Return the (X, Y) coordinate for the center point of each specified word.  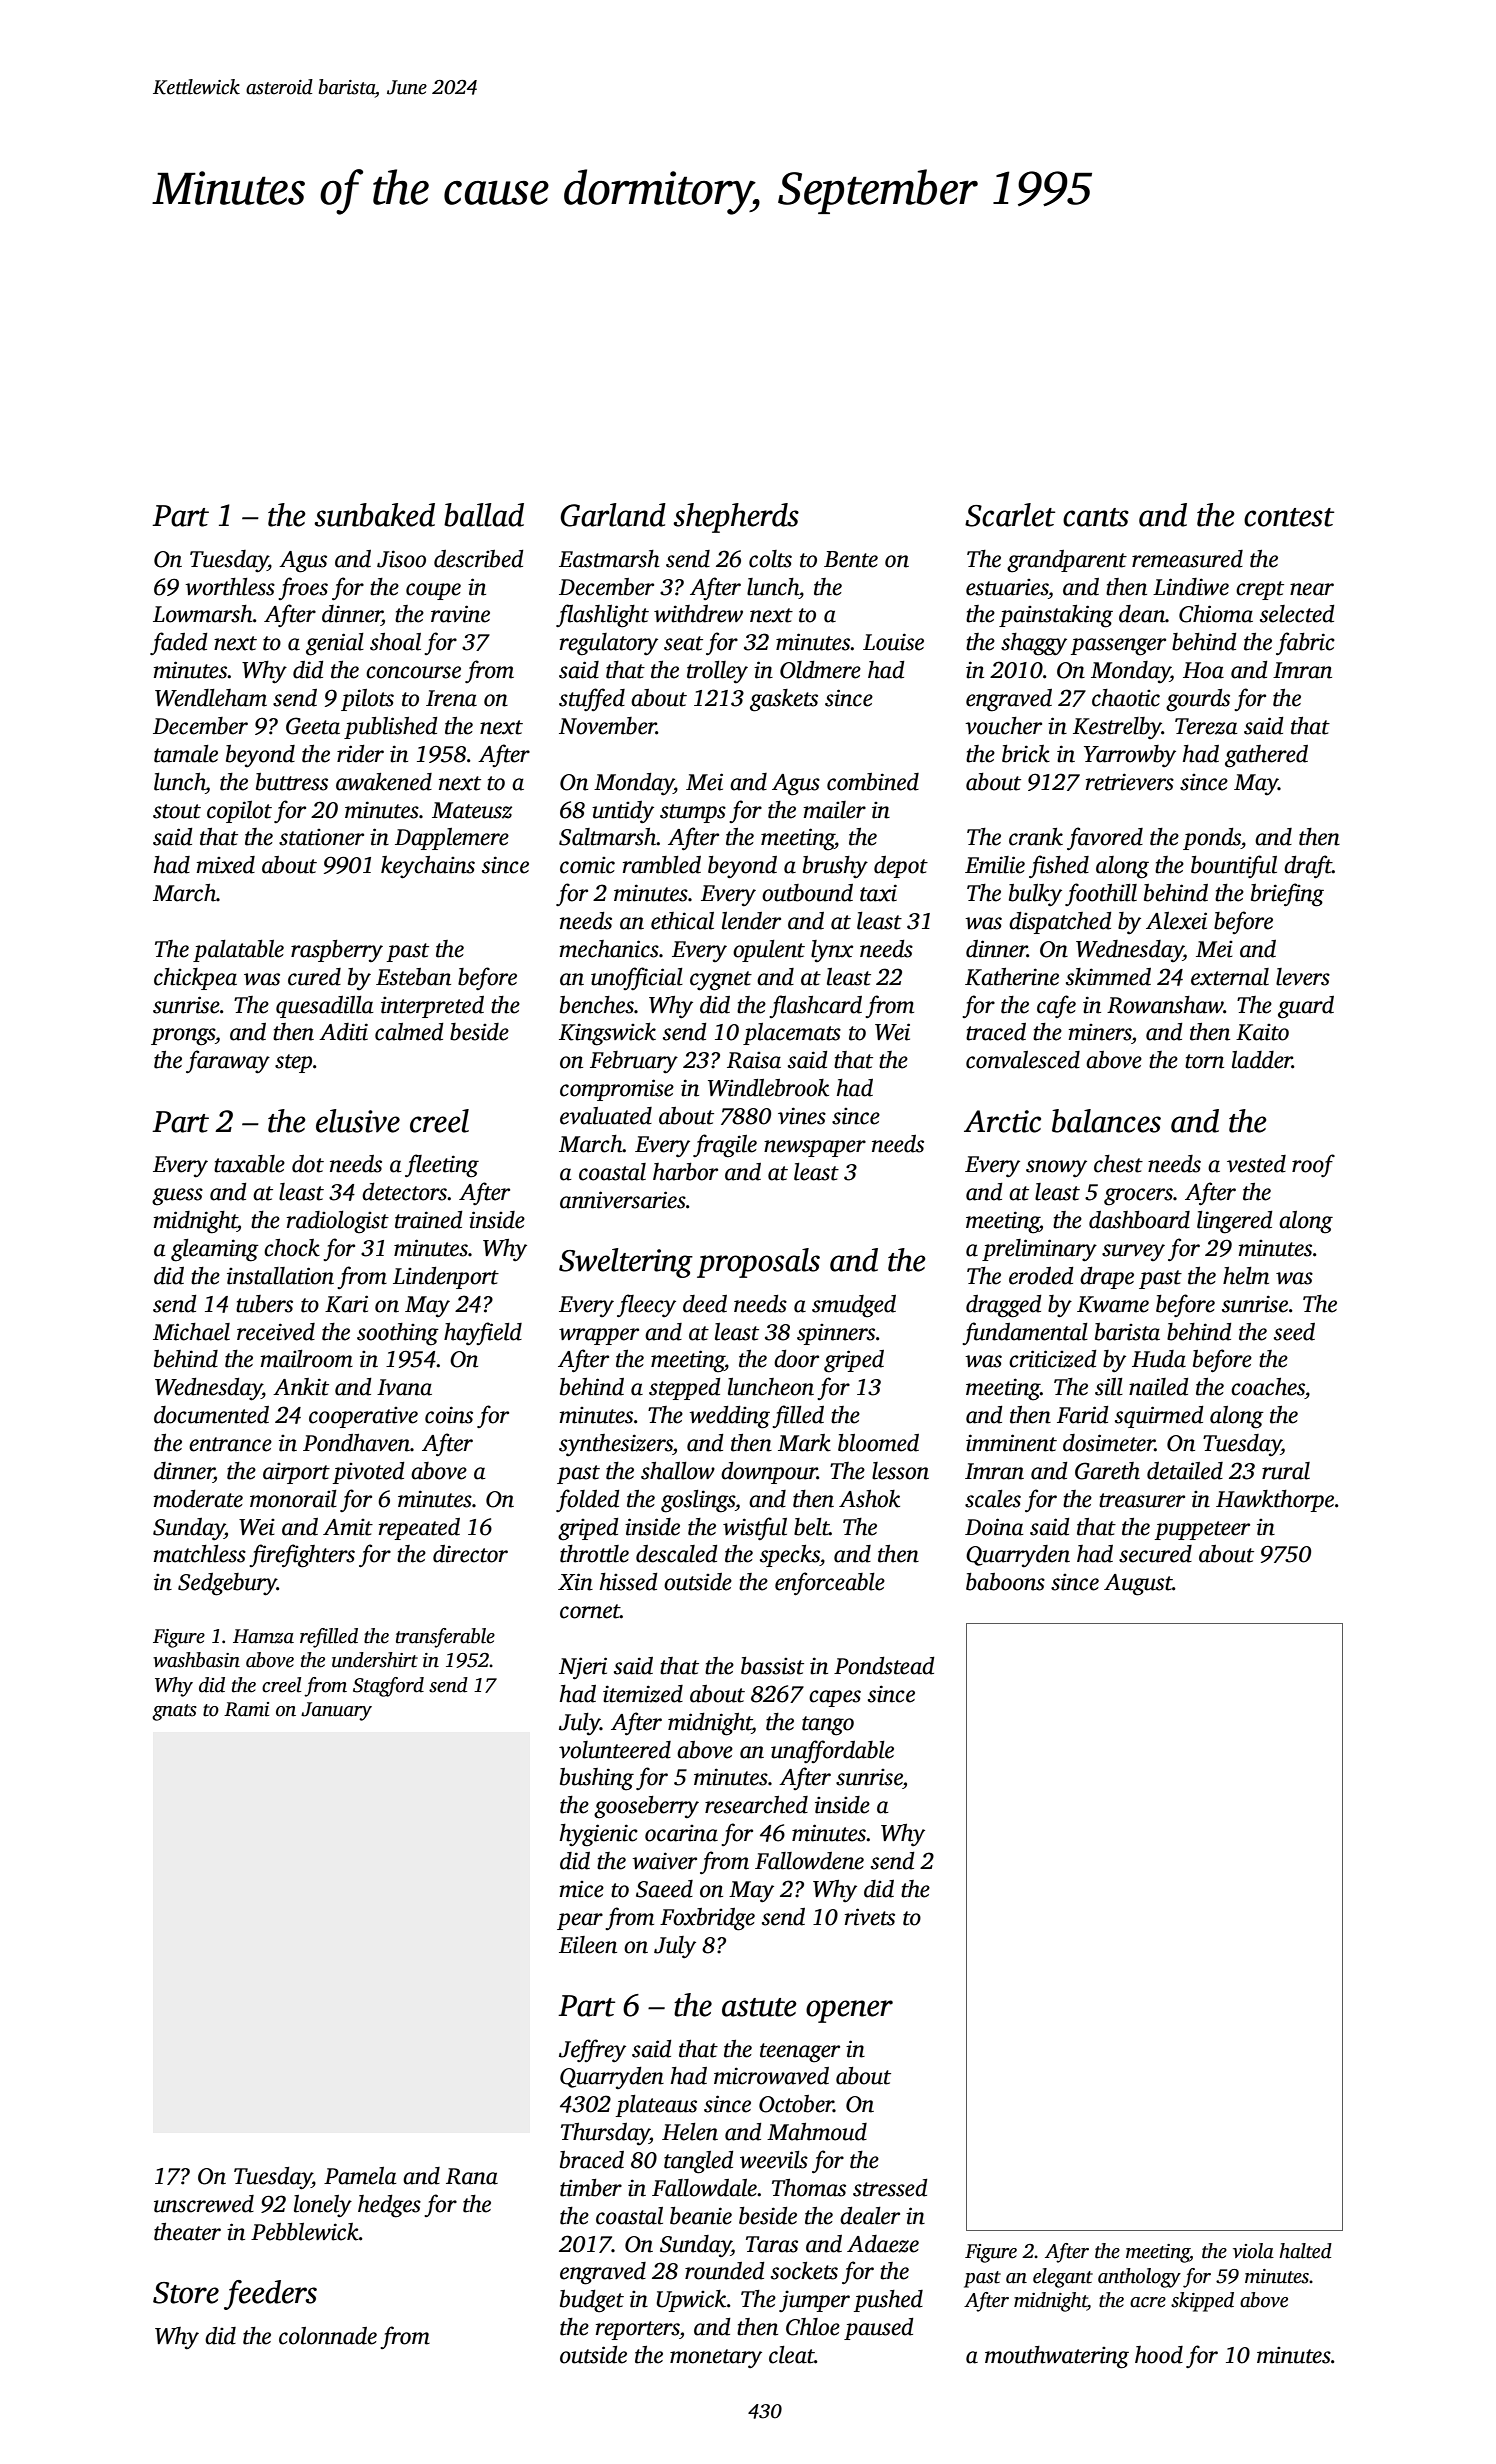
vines (802, 1116)
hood (1159, 2355)
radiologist (338, 1222)
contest (1289, 517)
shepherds (736, 518)
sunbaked (374, 515)
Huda (1159, 1359)
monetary (716, 2358)
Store (186, 2293)
